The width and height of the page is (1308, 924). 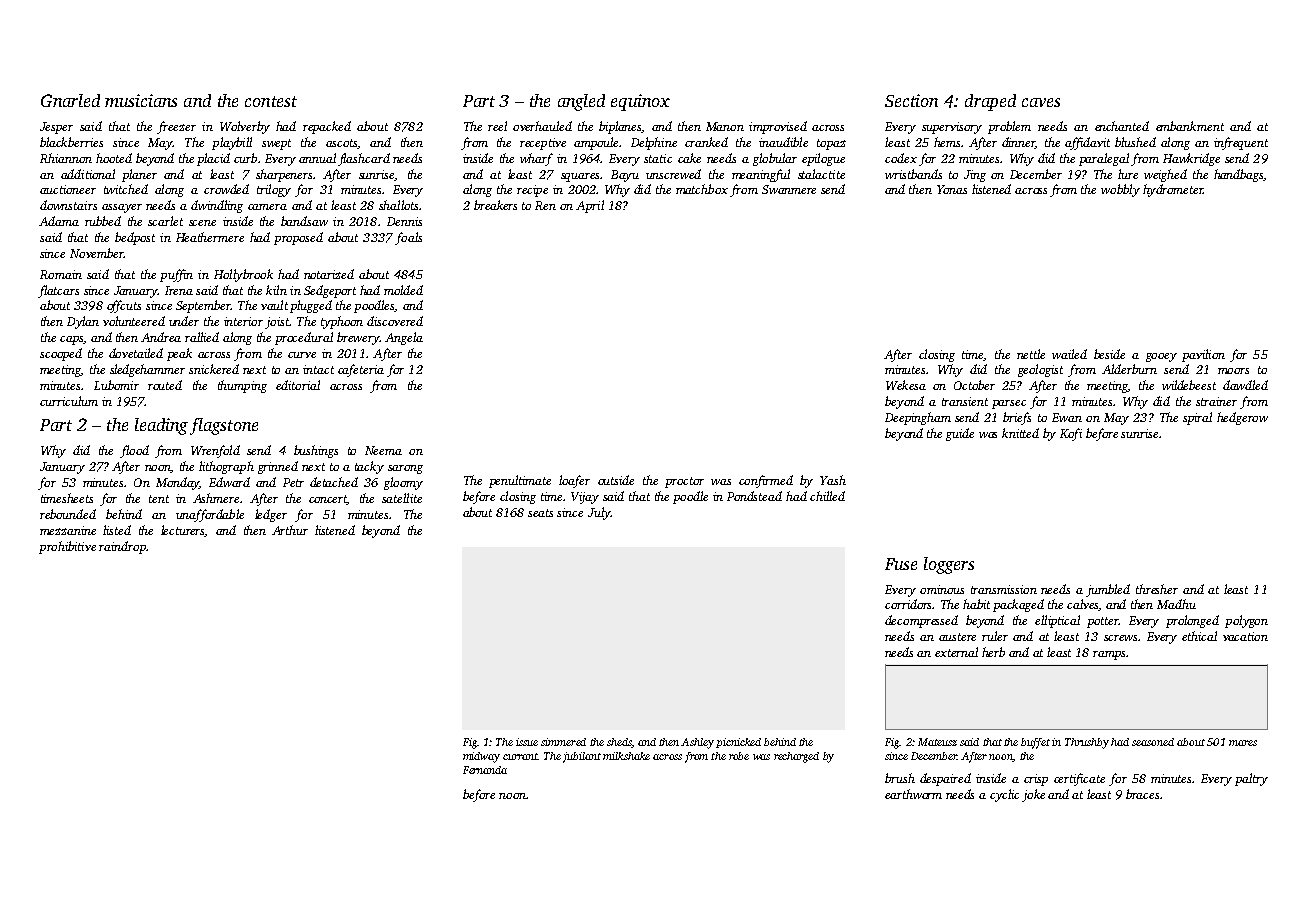 I want to click on midway, so click(x=481, y=757).
